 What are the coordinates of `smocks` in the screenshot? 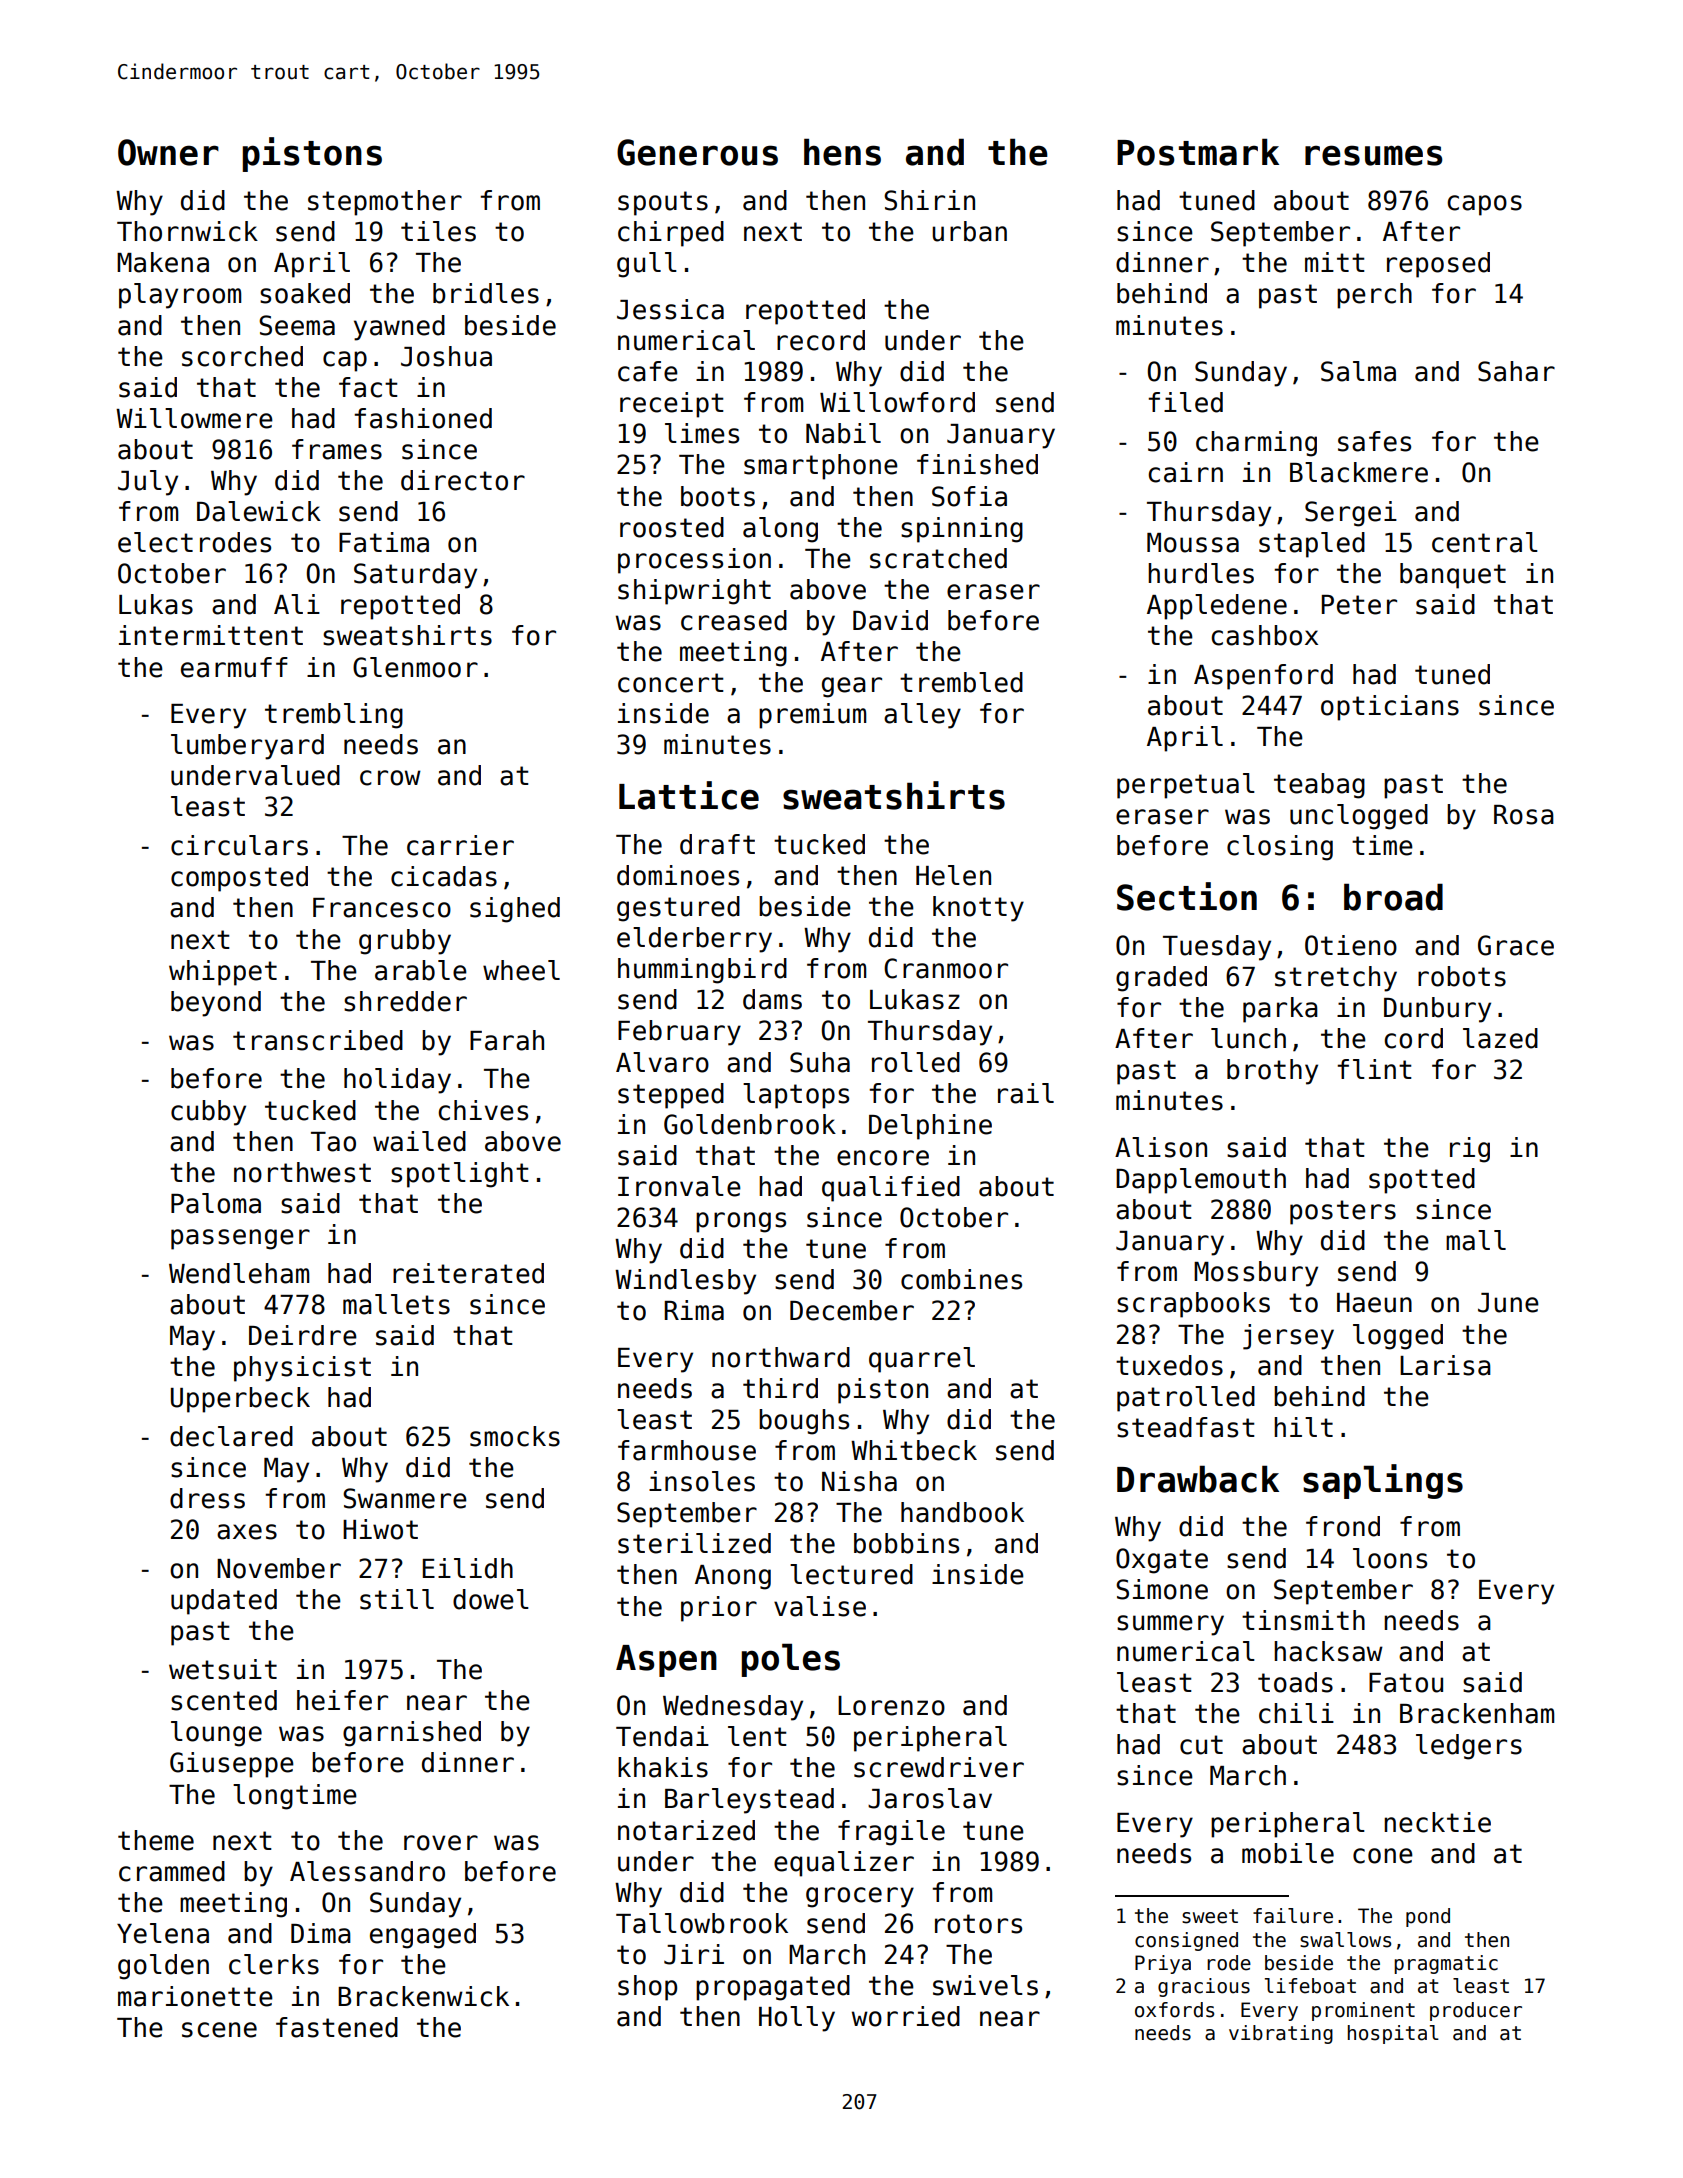 It's located at (515, 1436).
